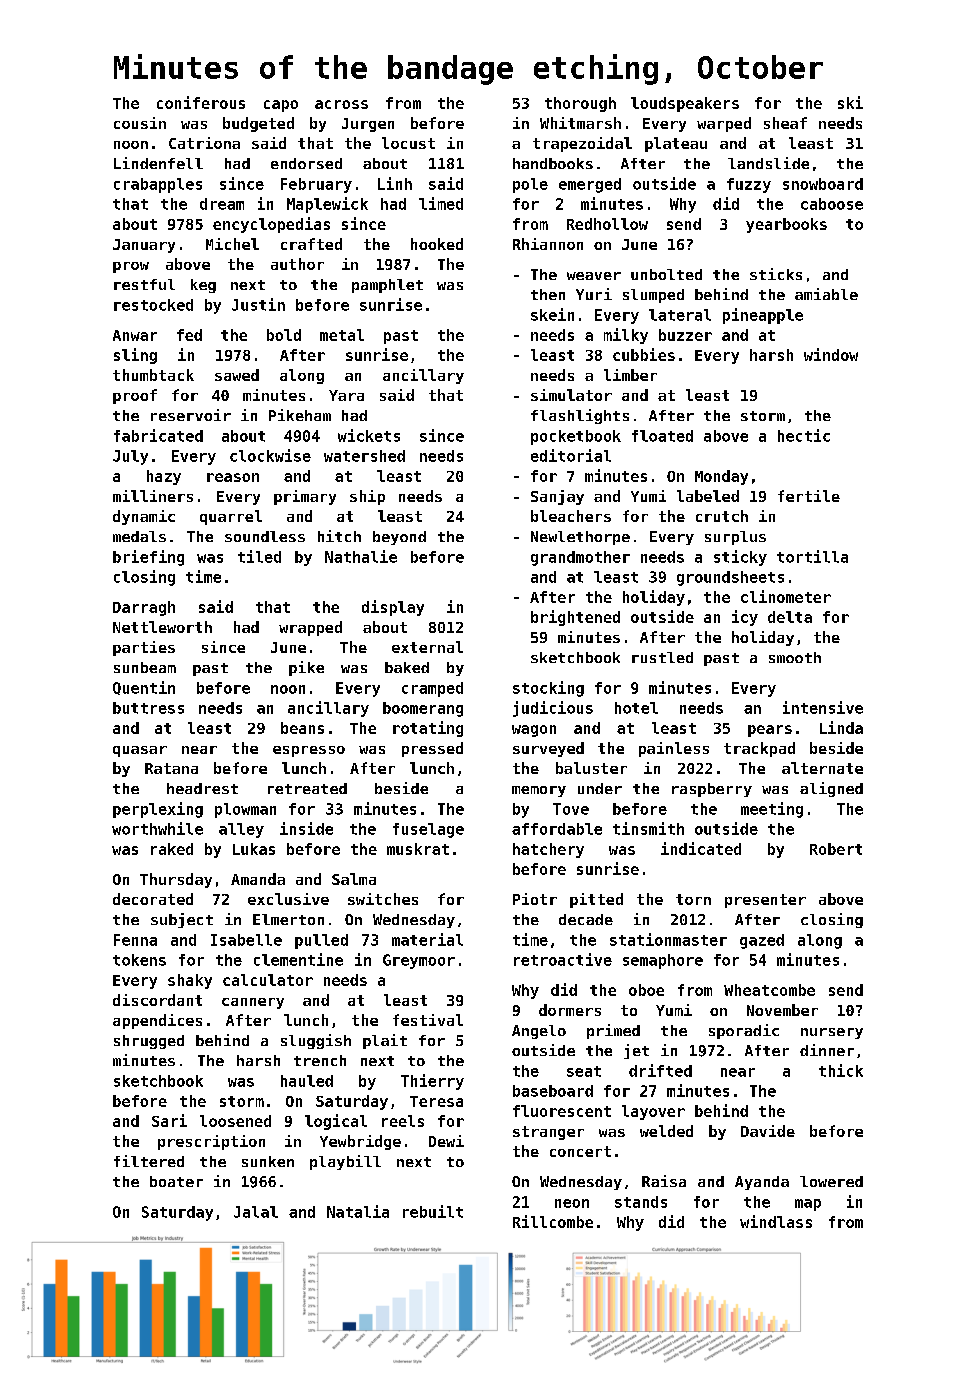  What do you see at coordinates (306, 828) in the screenshot?
I see `inside` at bounding box center [306, 828].
